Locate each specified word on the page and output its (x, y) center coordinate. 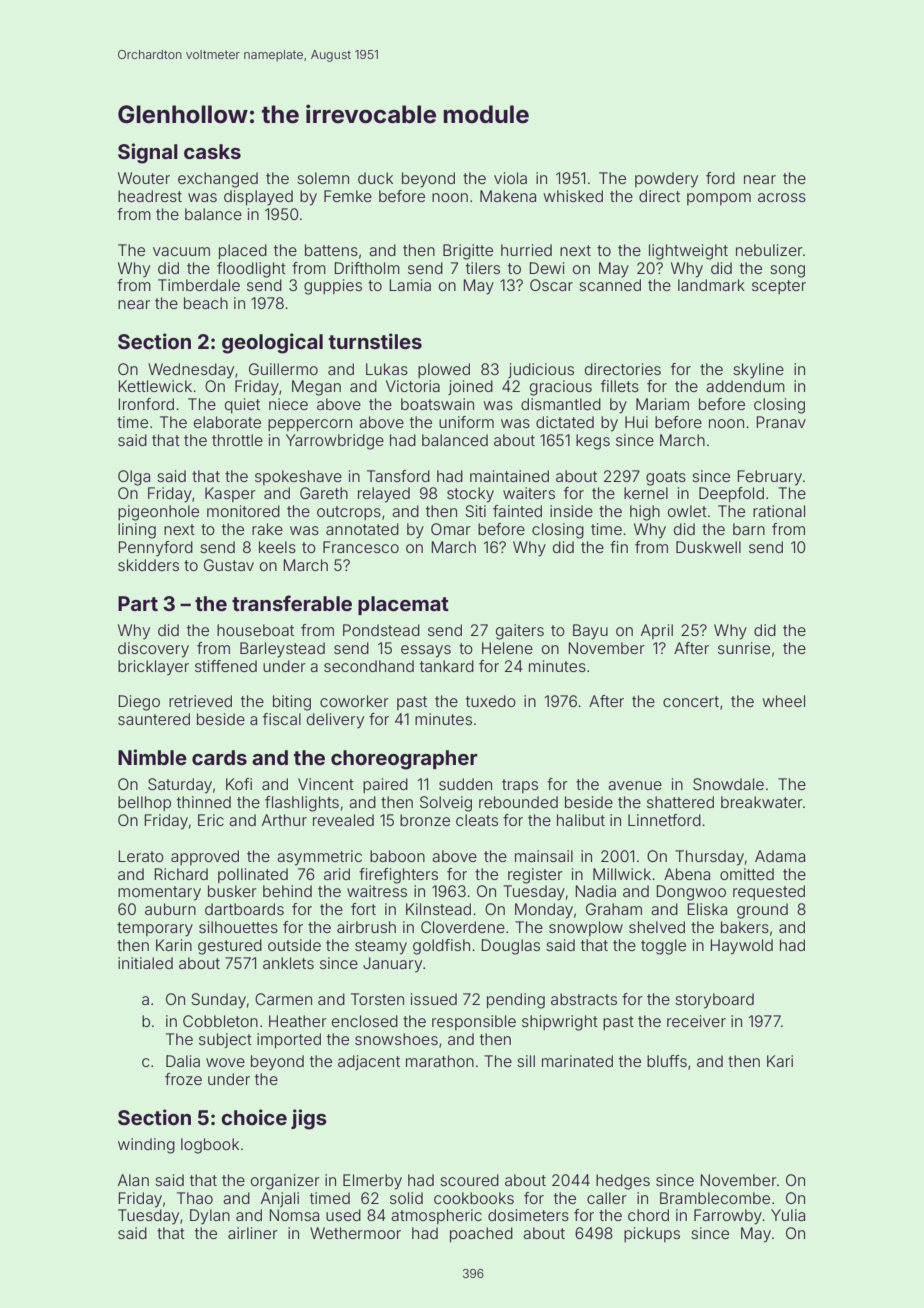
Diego (139, 703)
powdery (666, 180)
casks (212, 151)
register (535, 876)
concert (691, 701)
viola (510, 178)
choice (254, 1117)
